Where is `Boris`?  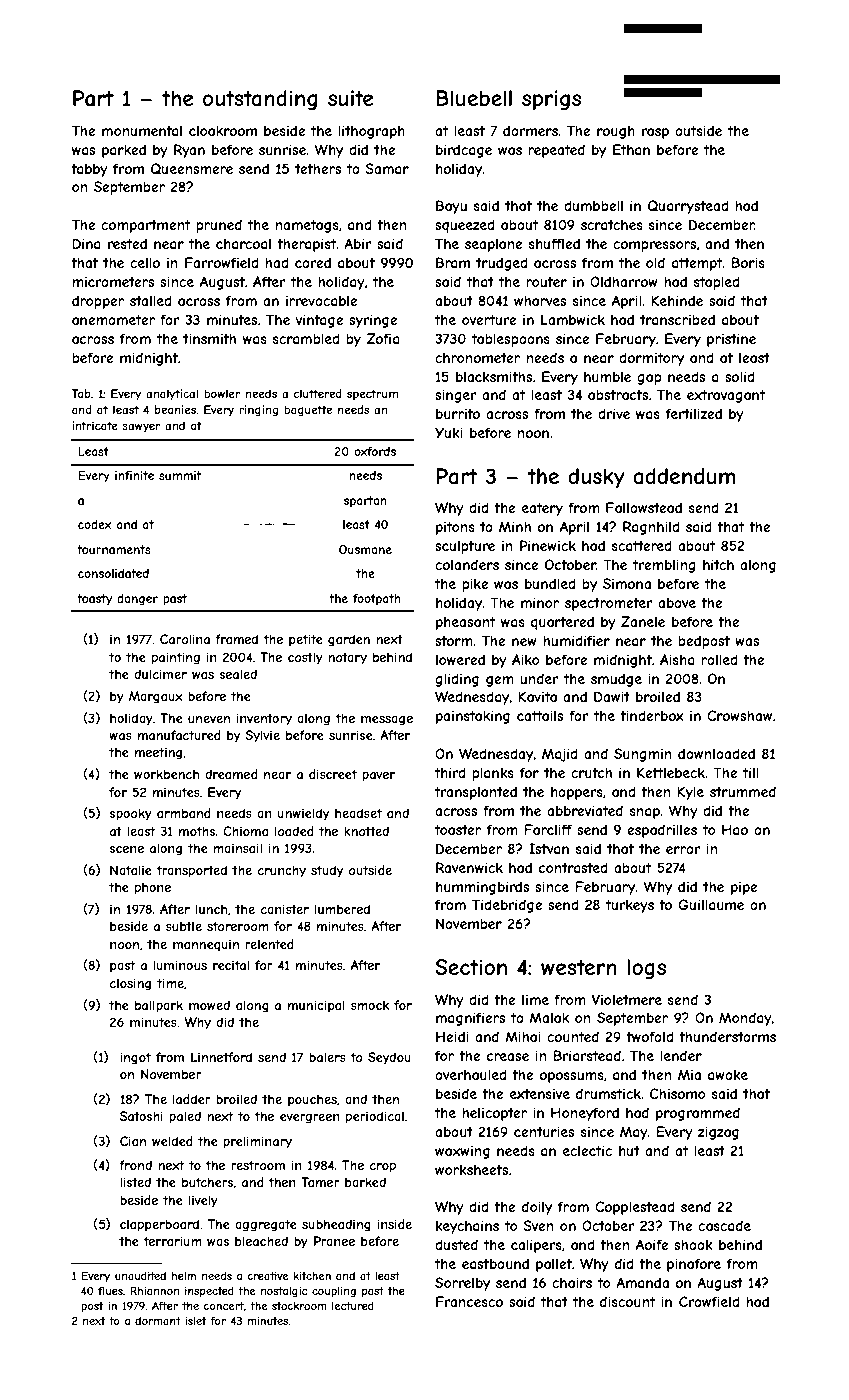 Boris is located at coordinates (748, 262).
